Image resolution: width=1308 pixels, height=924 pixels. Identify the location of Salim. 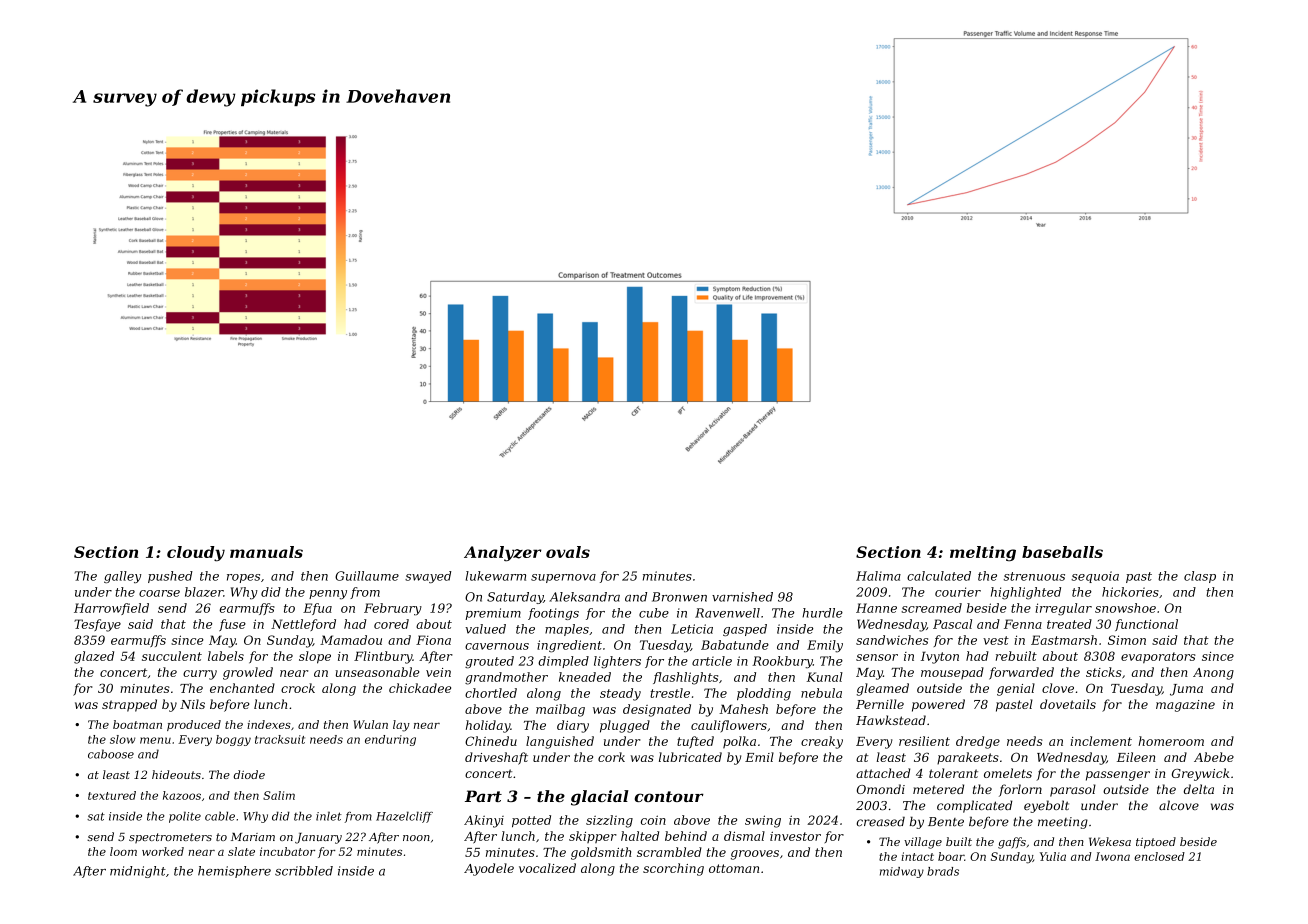
(279, 795).
